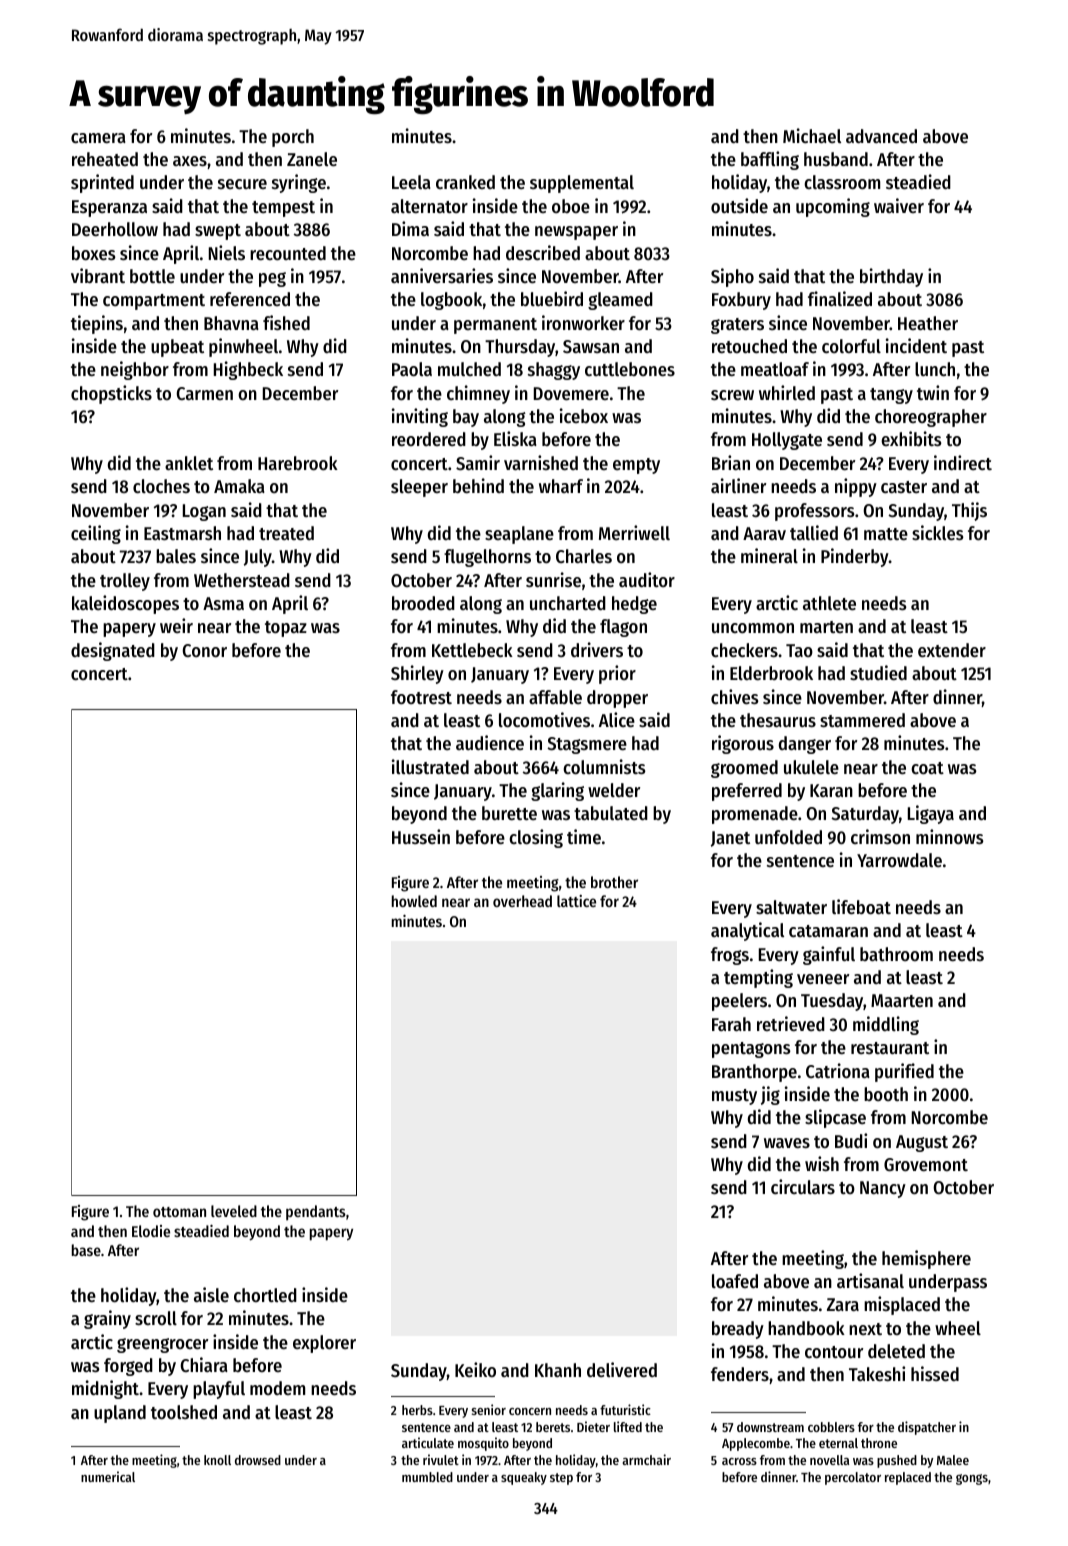  I want to click on Conor, so click(204, 650).
